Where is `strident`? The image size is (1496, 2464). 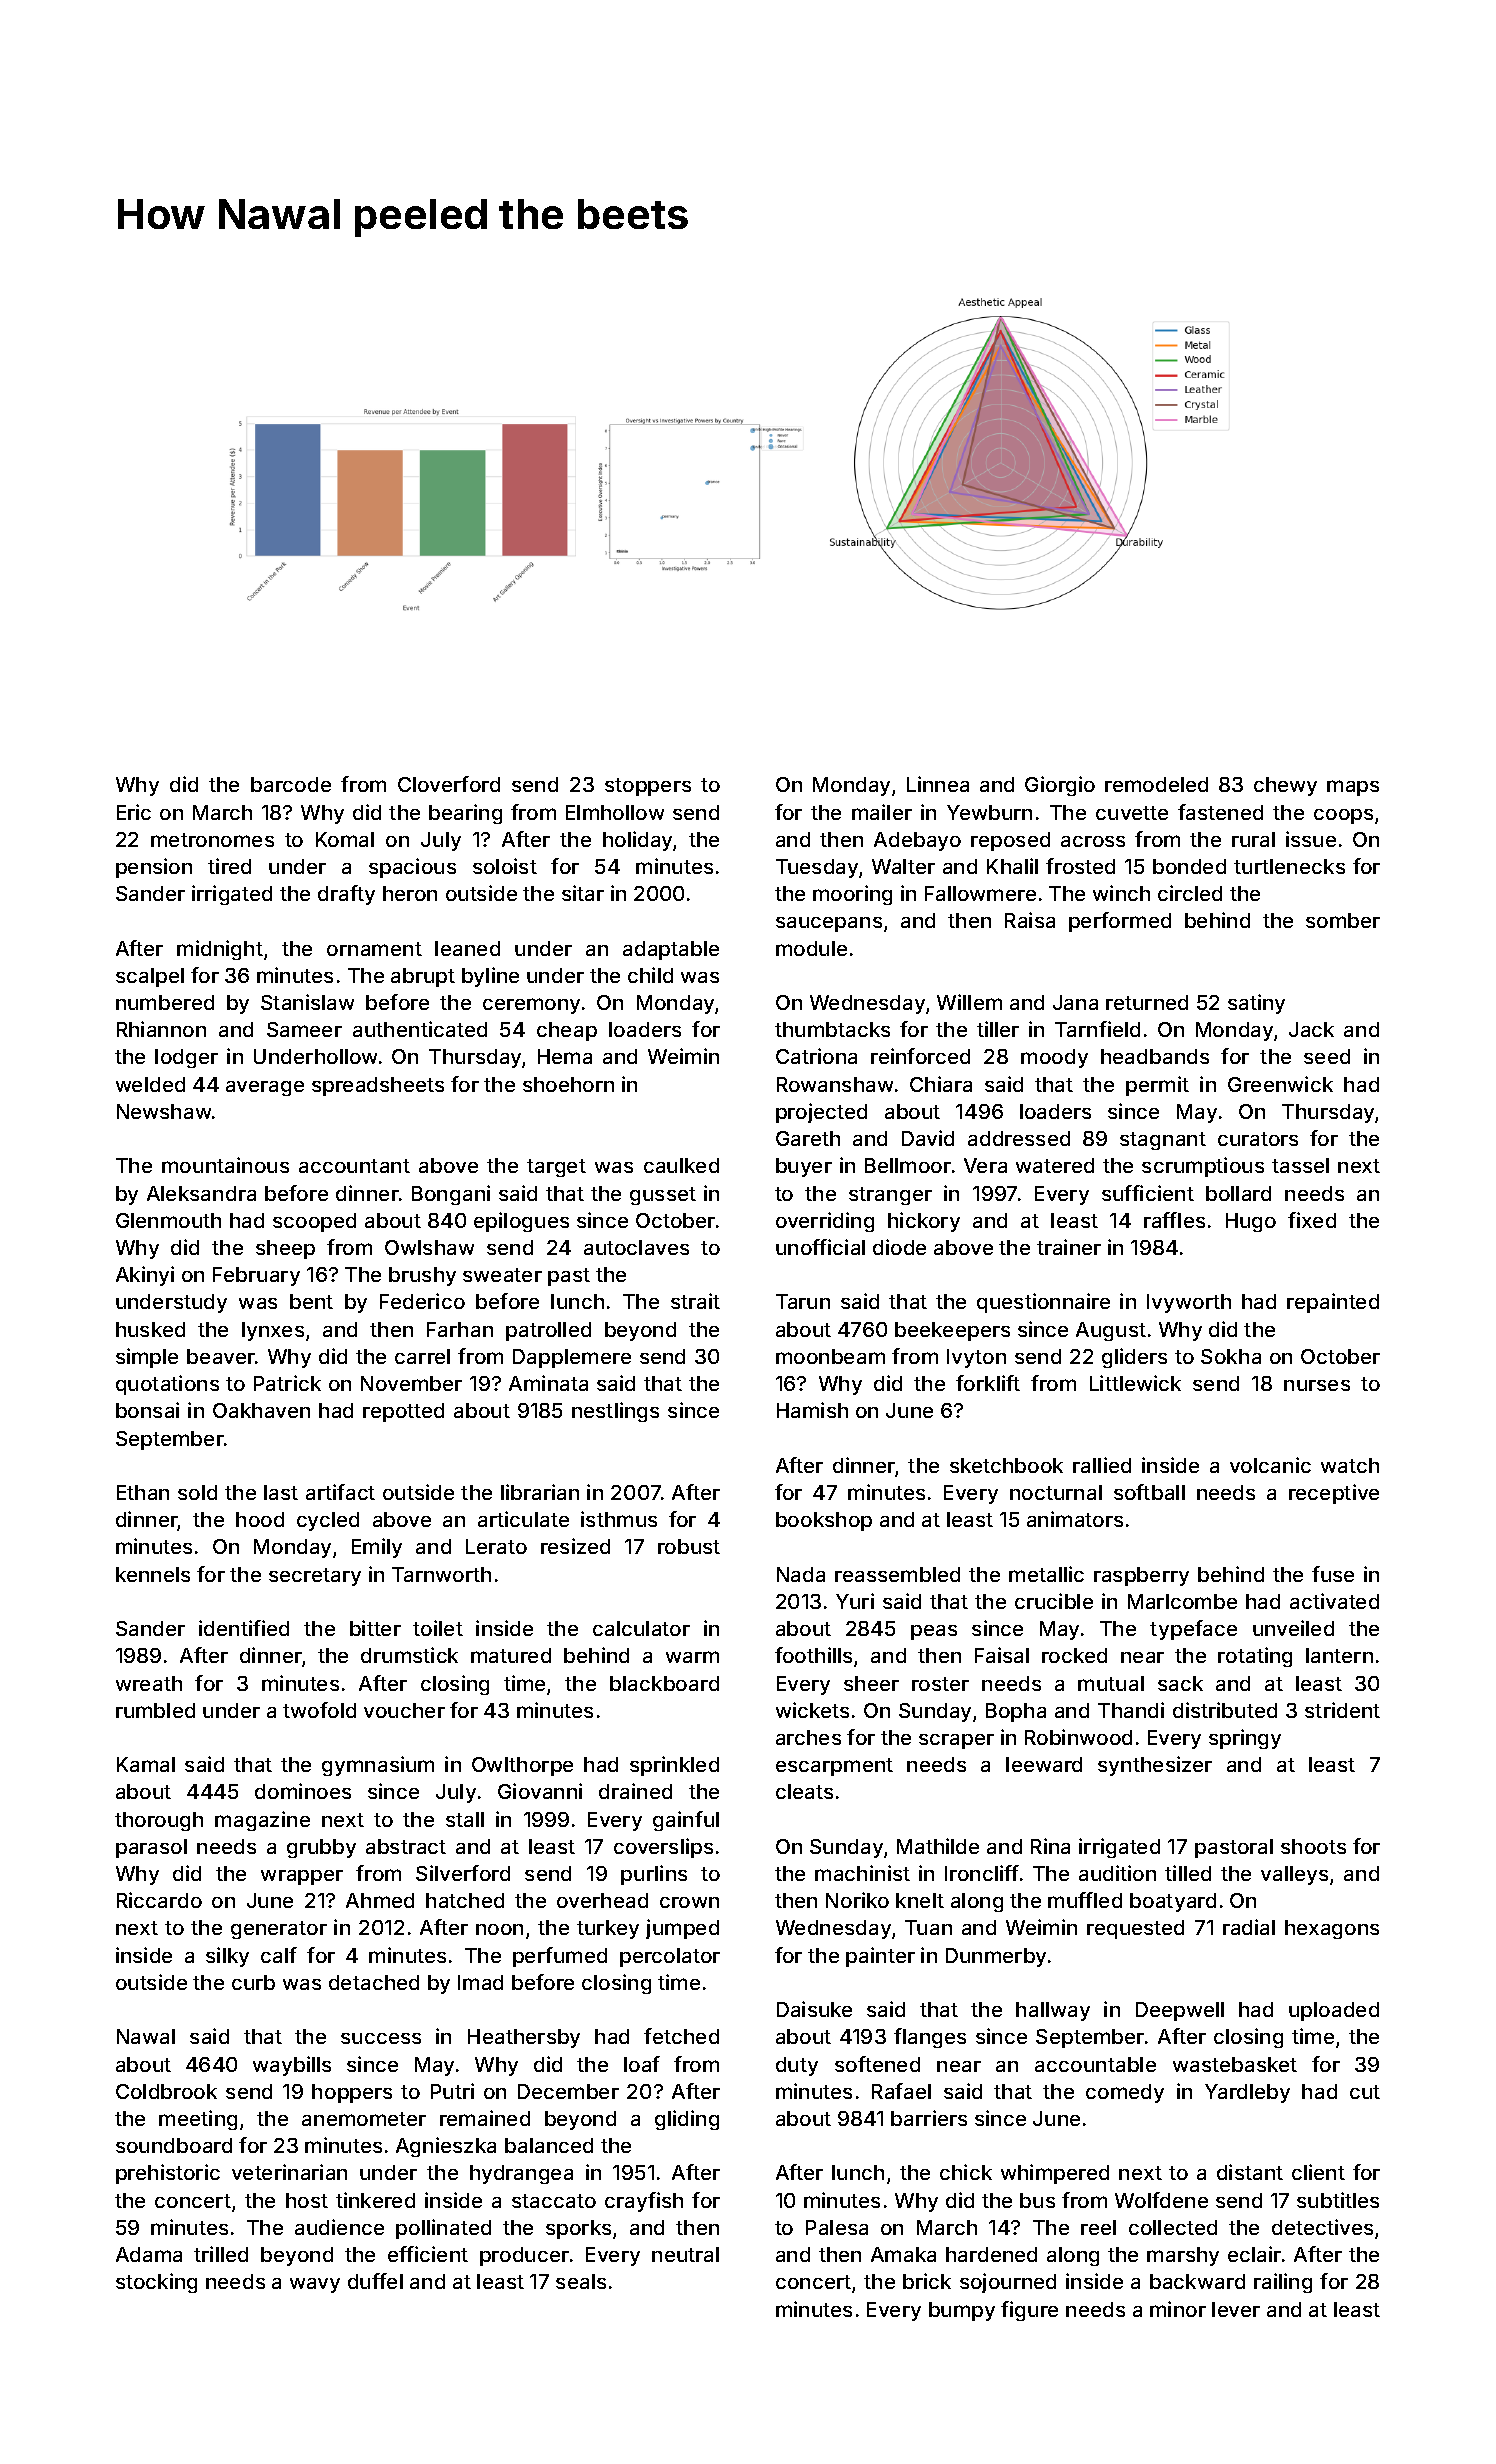
strident is located at coordinates (1342, 1710).
